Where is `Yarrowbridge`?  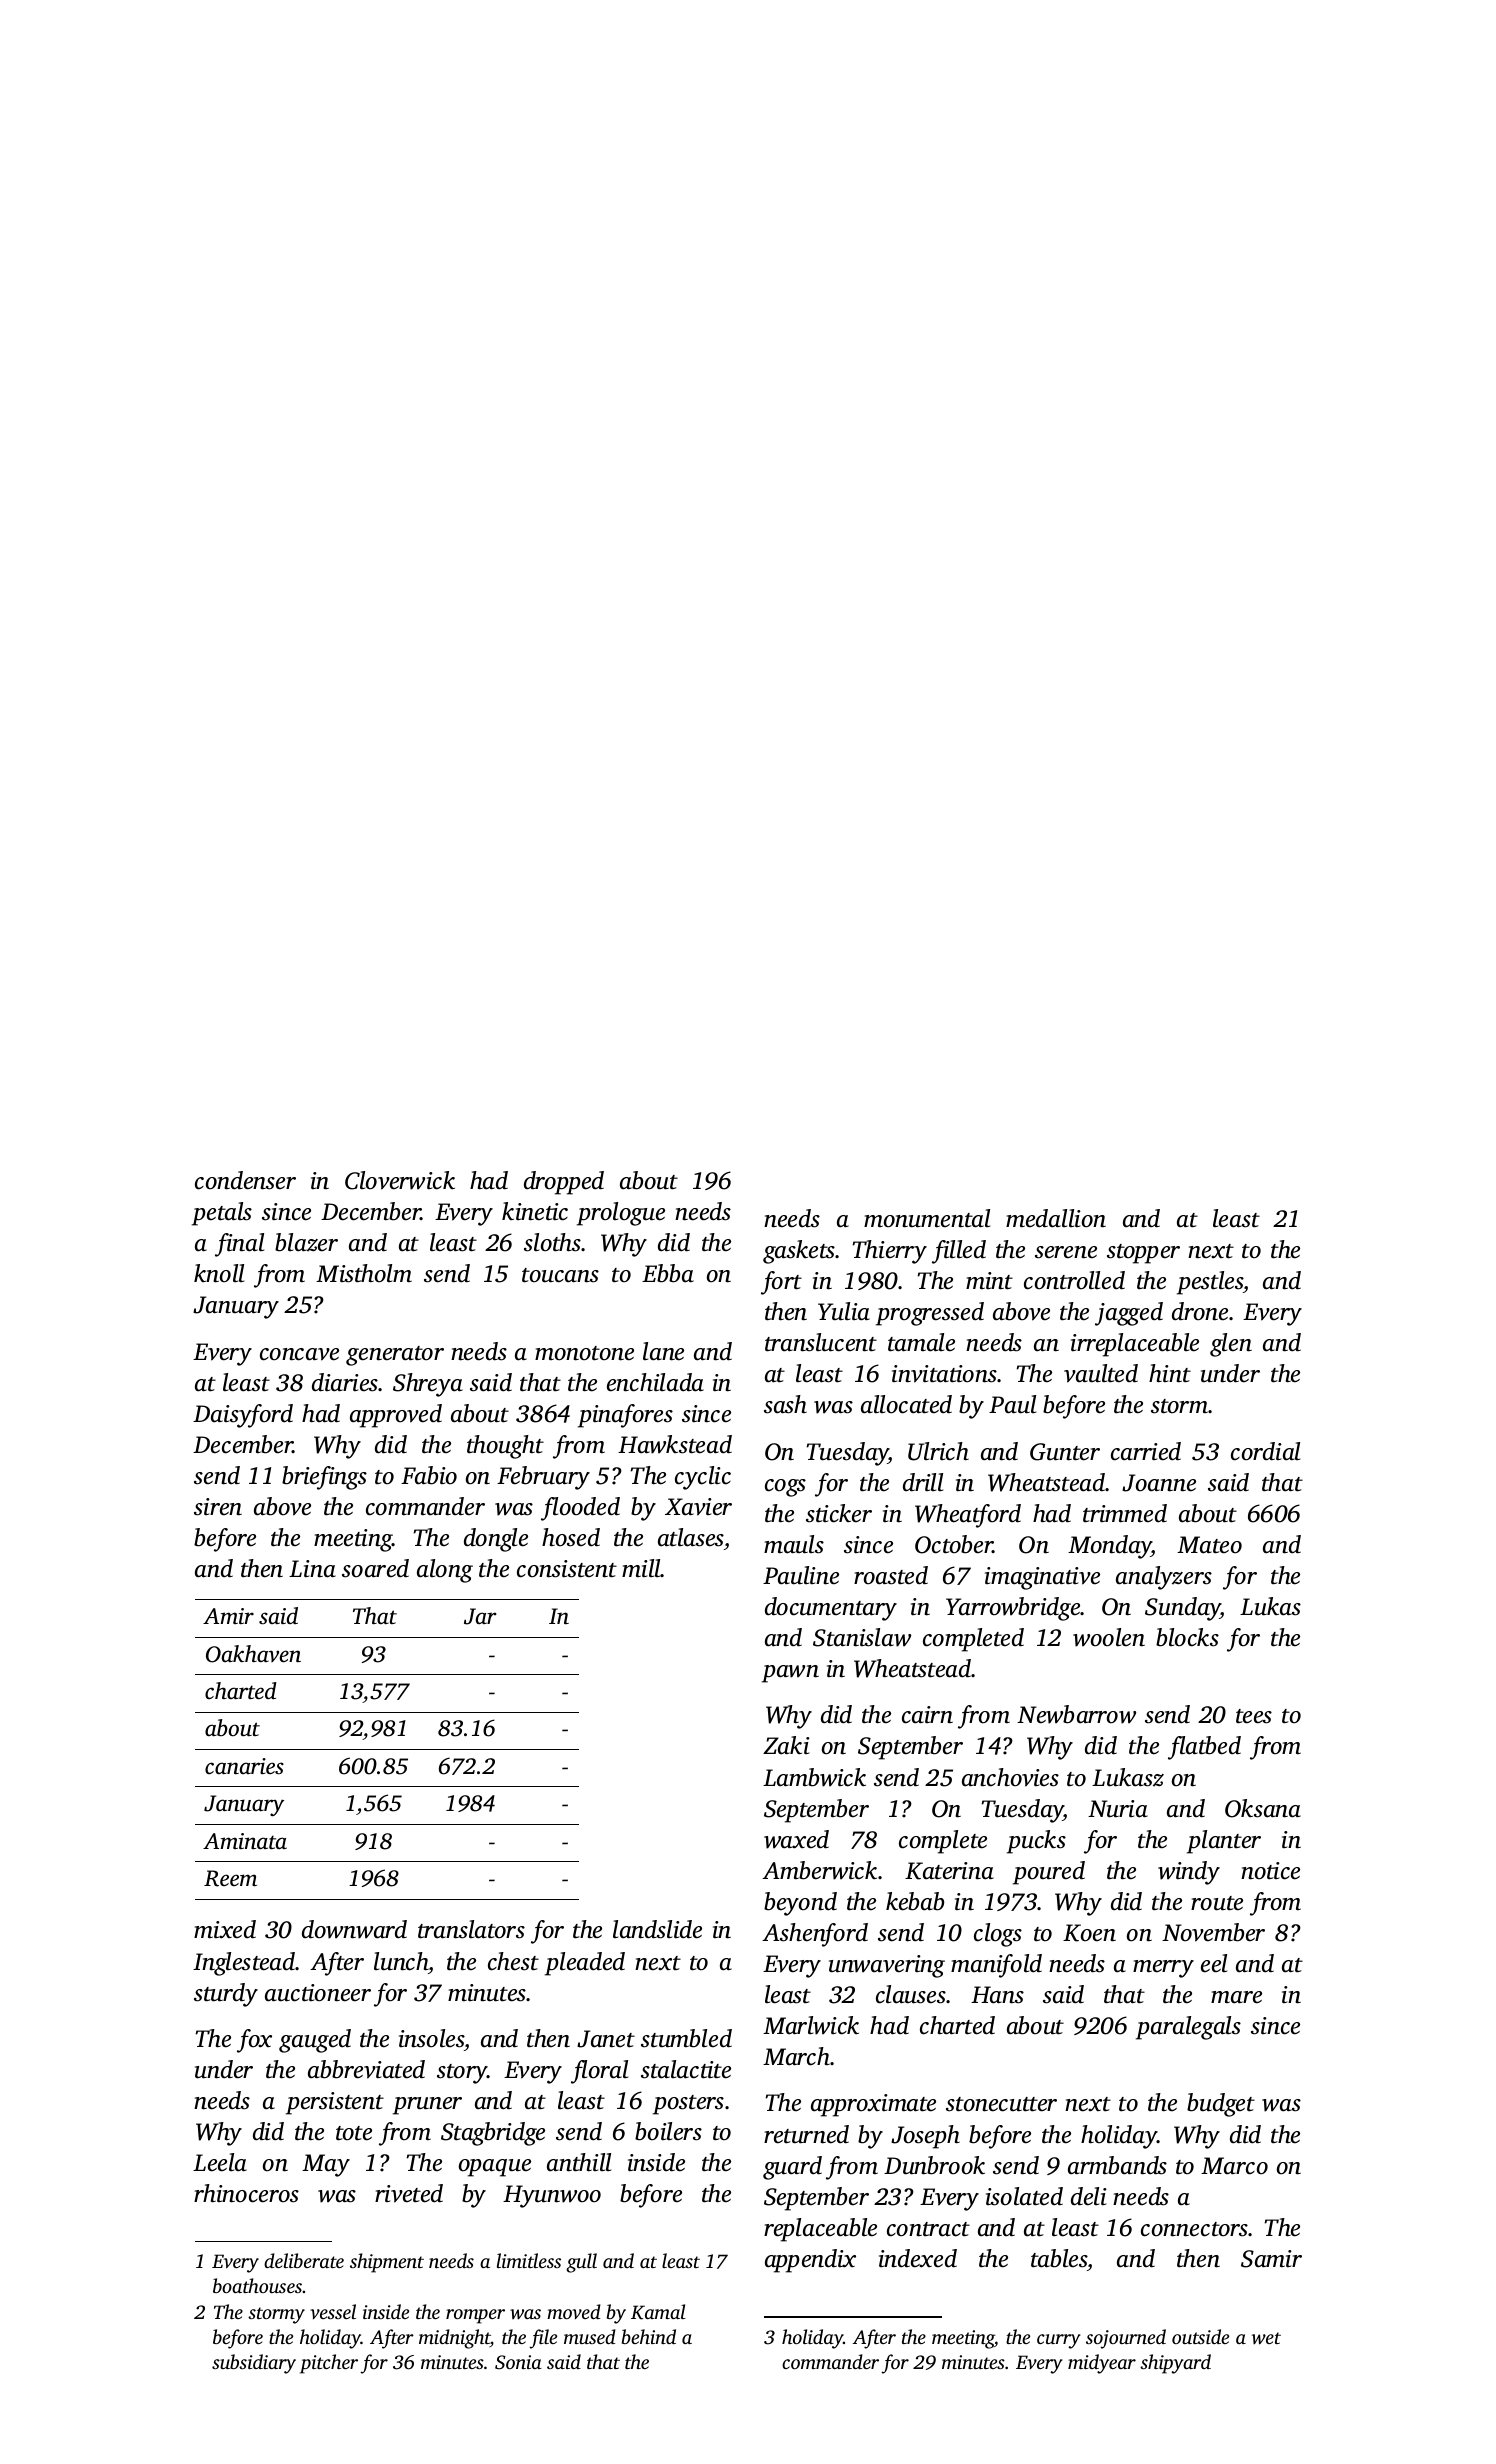
Yarrowbridge is located at coordinates (1013, 1609).
